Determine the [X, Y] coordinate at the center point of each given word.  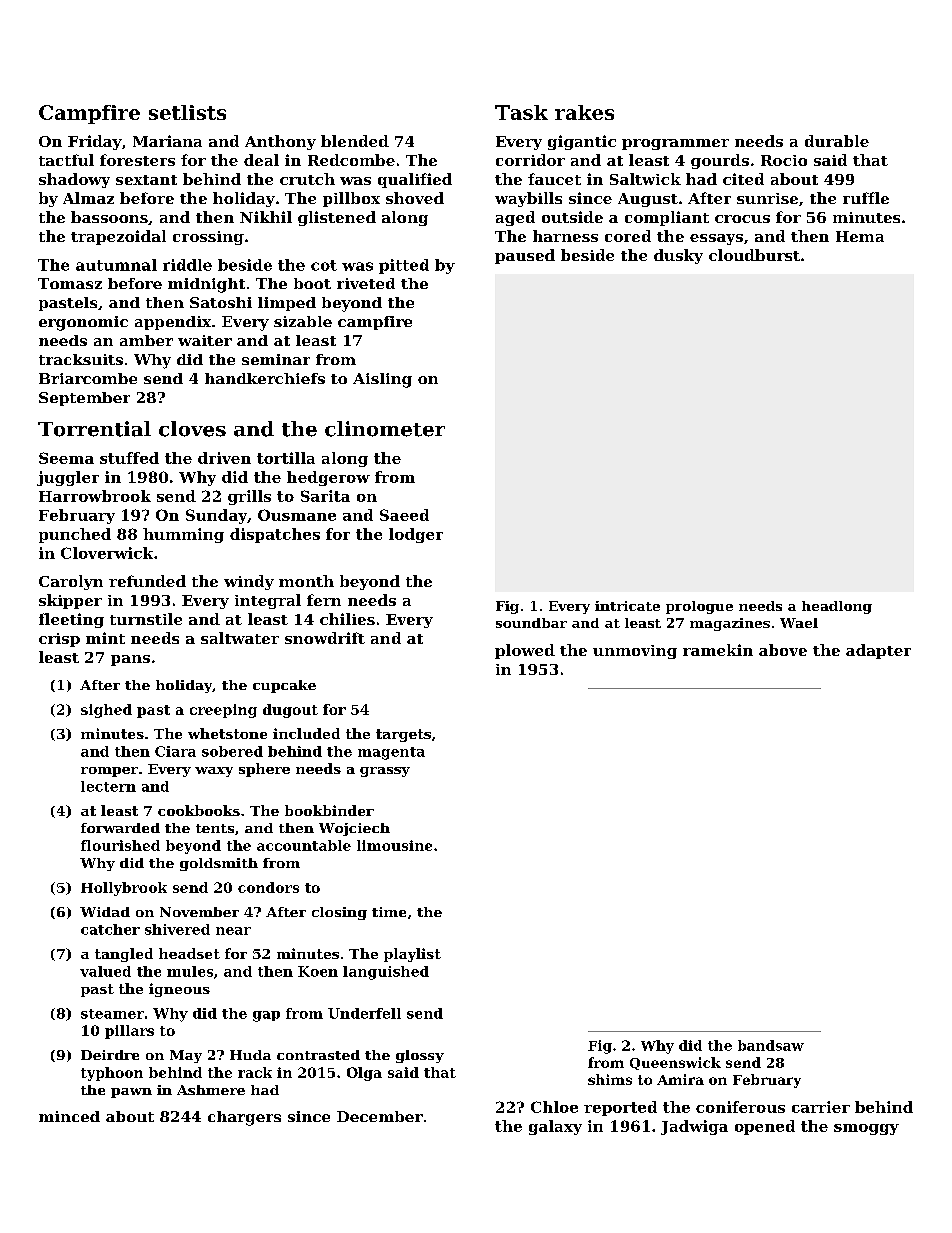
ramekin [718, 650]
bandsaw [771, 1045]
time [389, 912]
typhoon [112, 1074]
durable [837, 141]
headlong [837, 607]
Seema [66, 458]
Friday [95, 142]
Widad [105, 912]
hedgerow [328, 478]
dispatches [275, 535]
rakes [584, 112]
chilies [347, 619]
